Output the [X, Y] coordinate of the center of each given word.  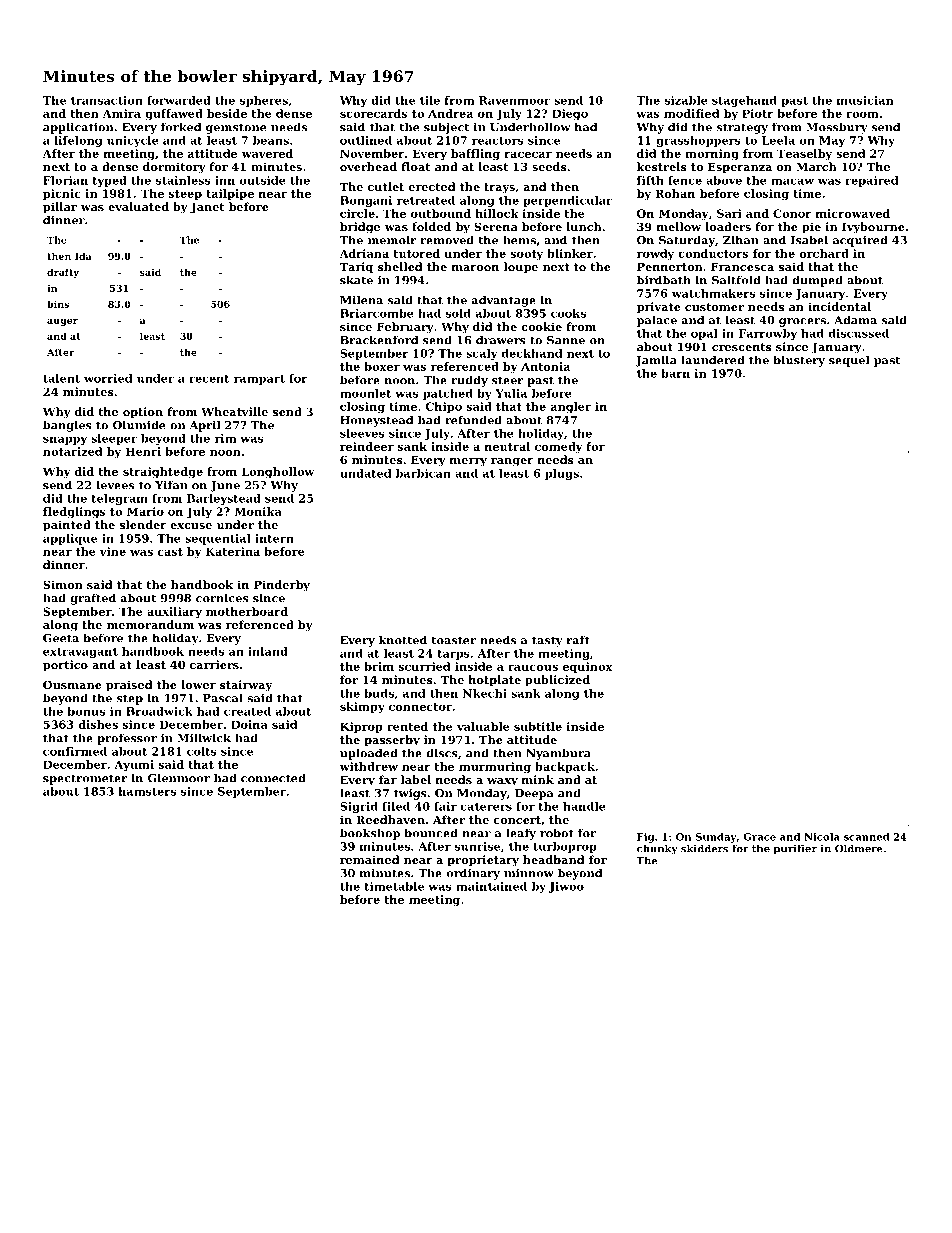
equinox [587, 667]
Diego [570, 114]
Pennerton [670, 267]
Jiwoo [566, 887]
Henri [143, 451]
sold [458, 313]
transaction [107, 100]
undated [365, 473]
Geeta [61, 638]
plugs [562, 474]
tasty [547, 641]
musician [865, 100]
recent [209, 379]
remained [370, 859]
